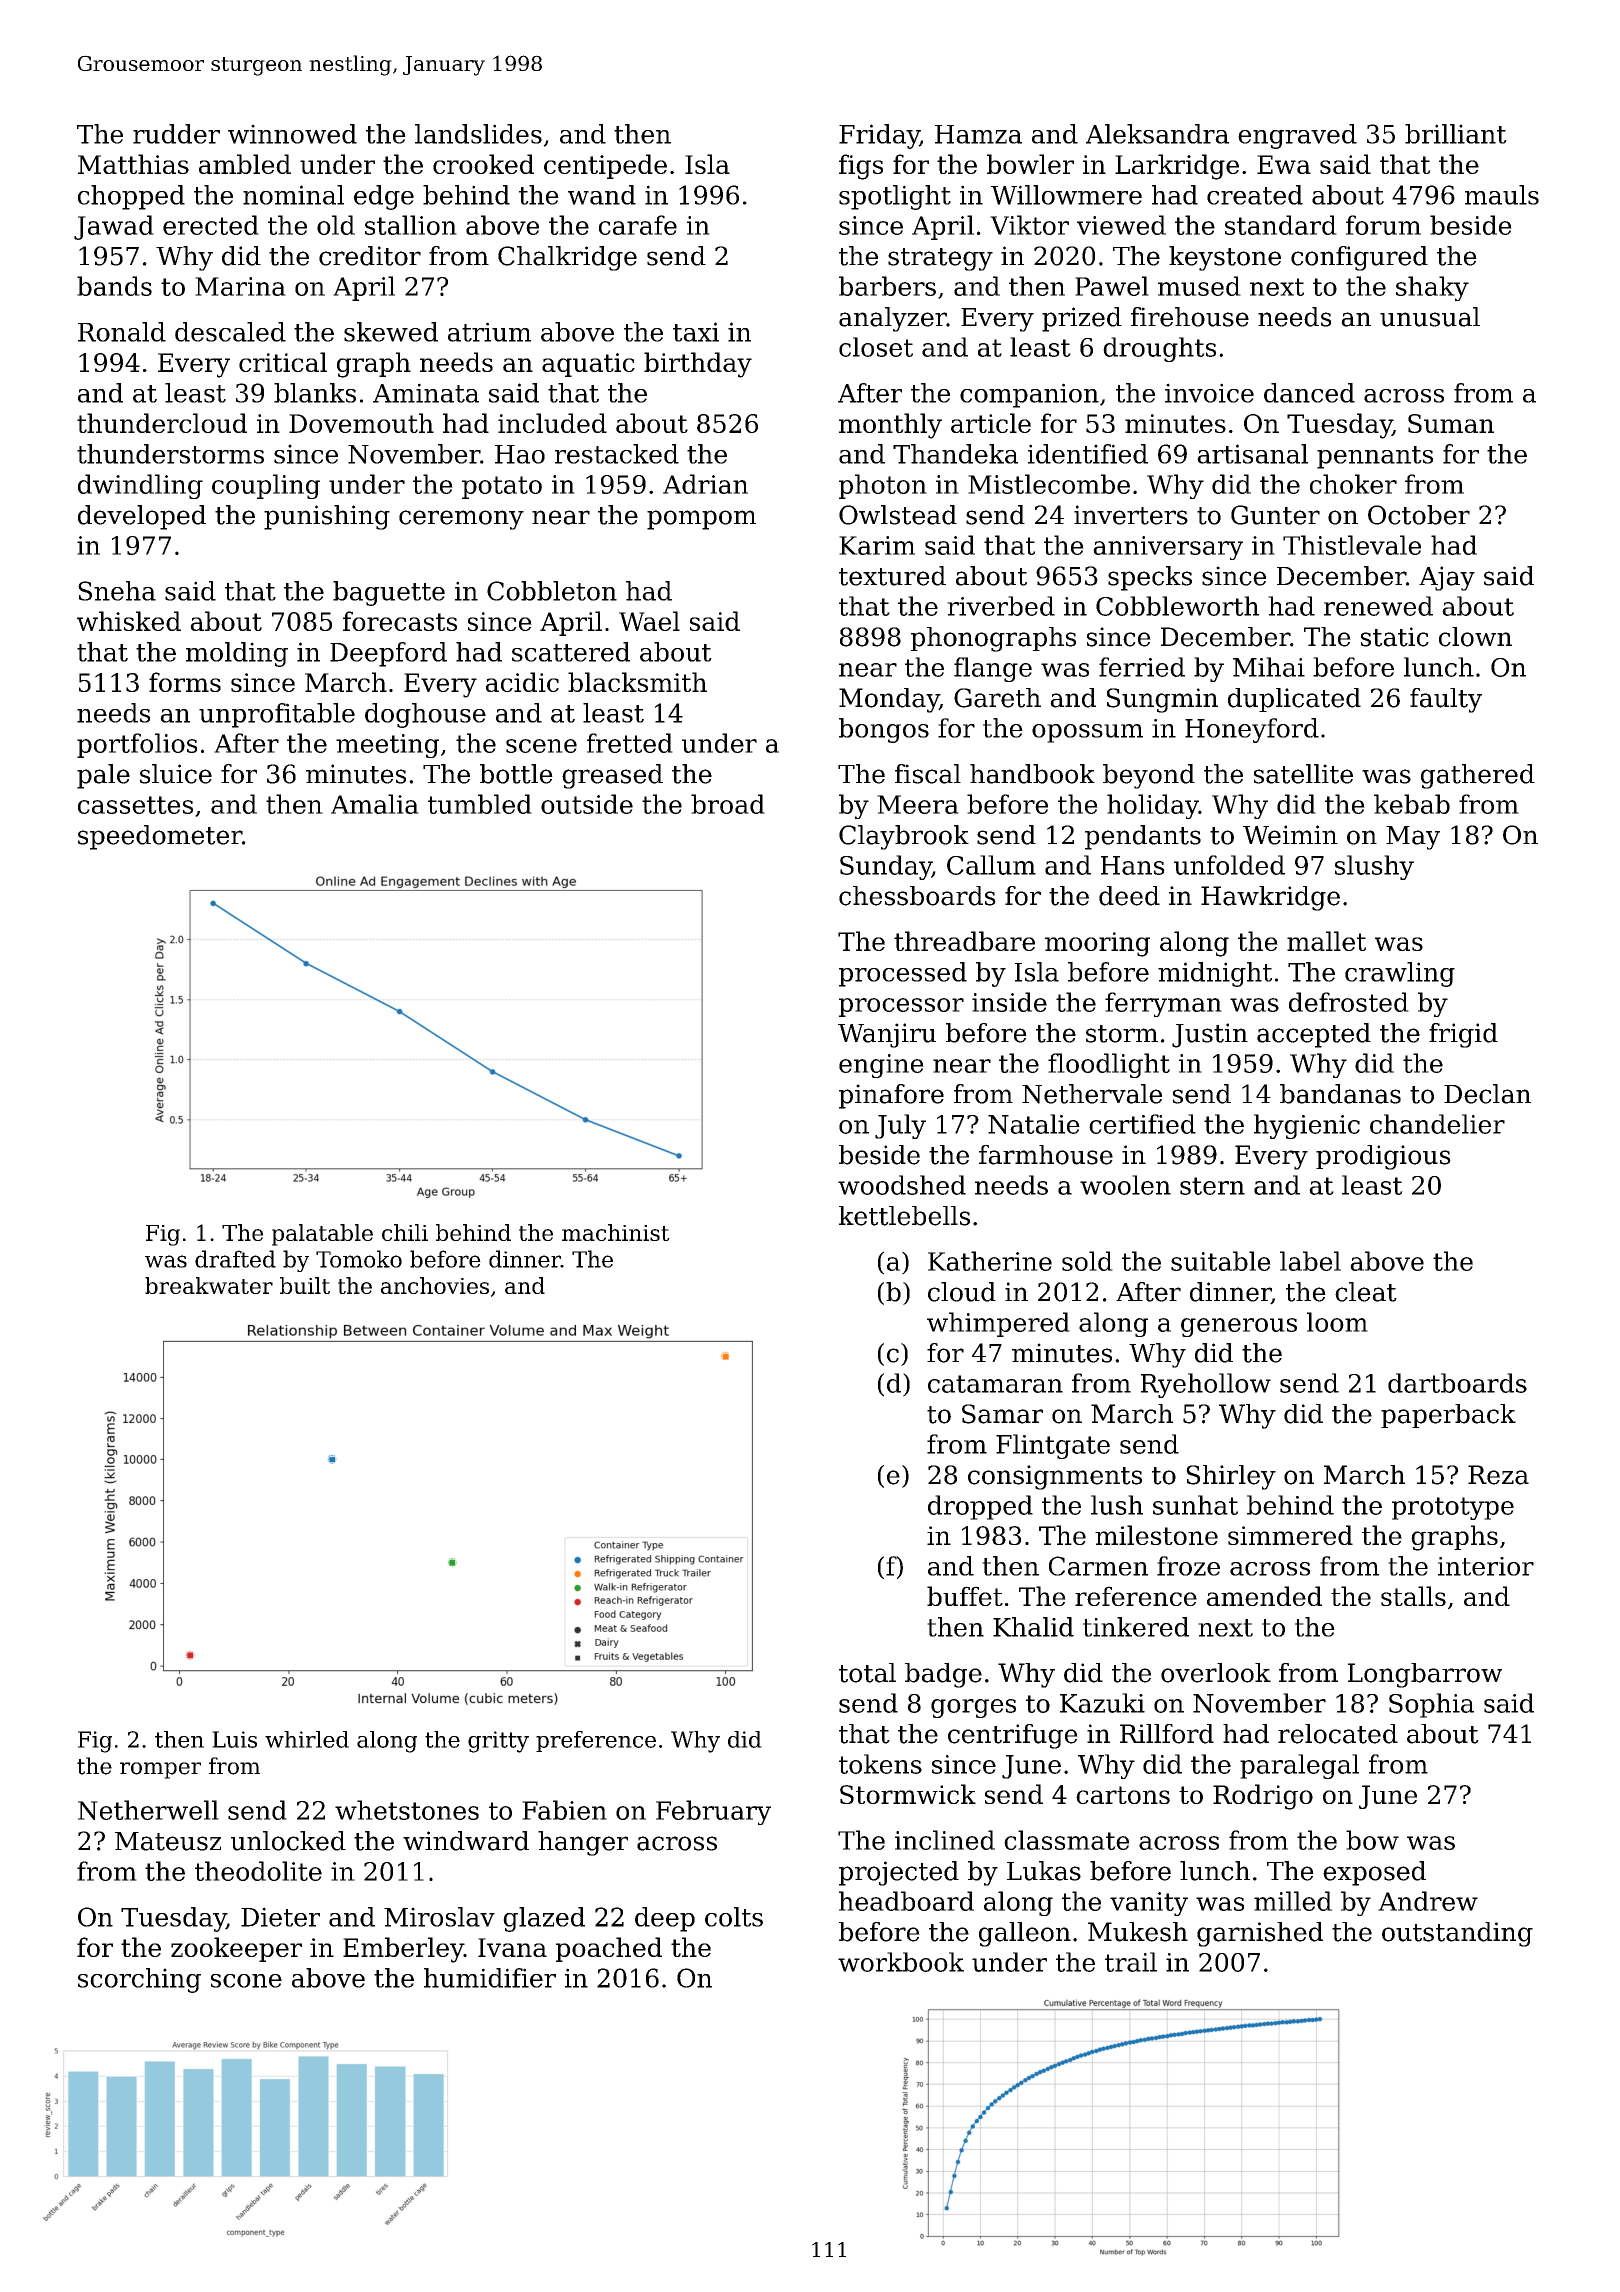 This screenshot has width=1620, height=2292. What do you see at coordinates (892, 576) in the screenshot?
I see `textured` at bounding box center [892, 576].
